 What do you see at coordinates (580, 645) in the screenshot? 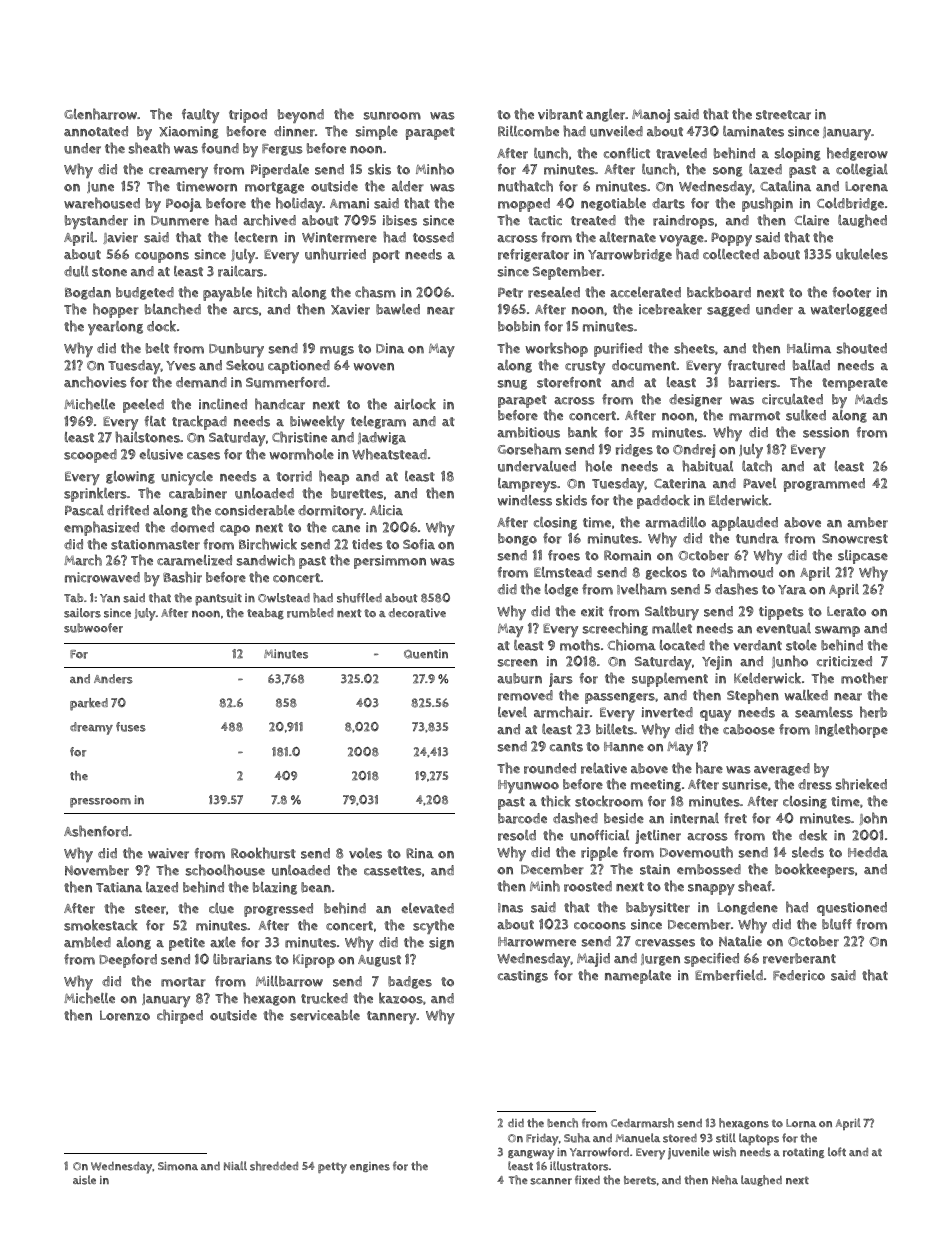
I see `moths` at bounding box center [580, 645].
